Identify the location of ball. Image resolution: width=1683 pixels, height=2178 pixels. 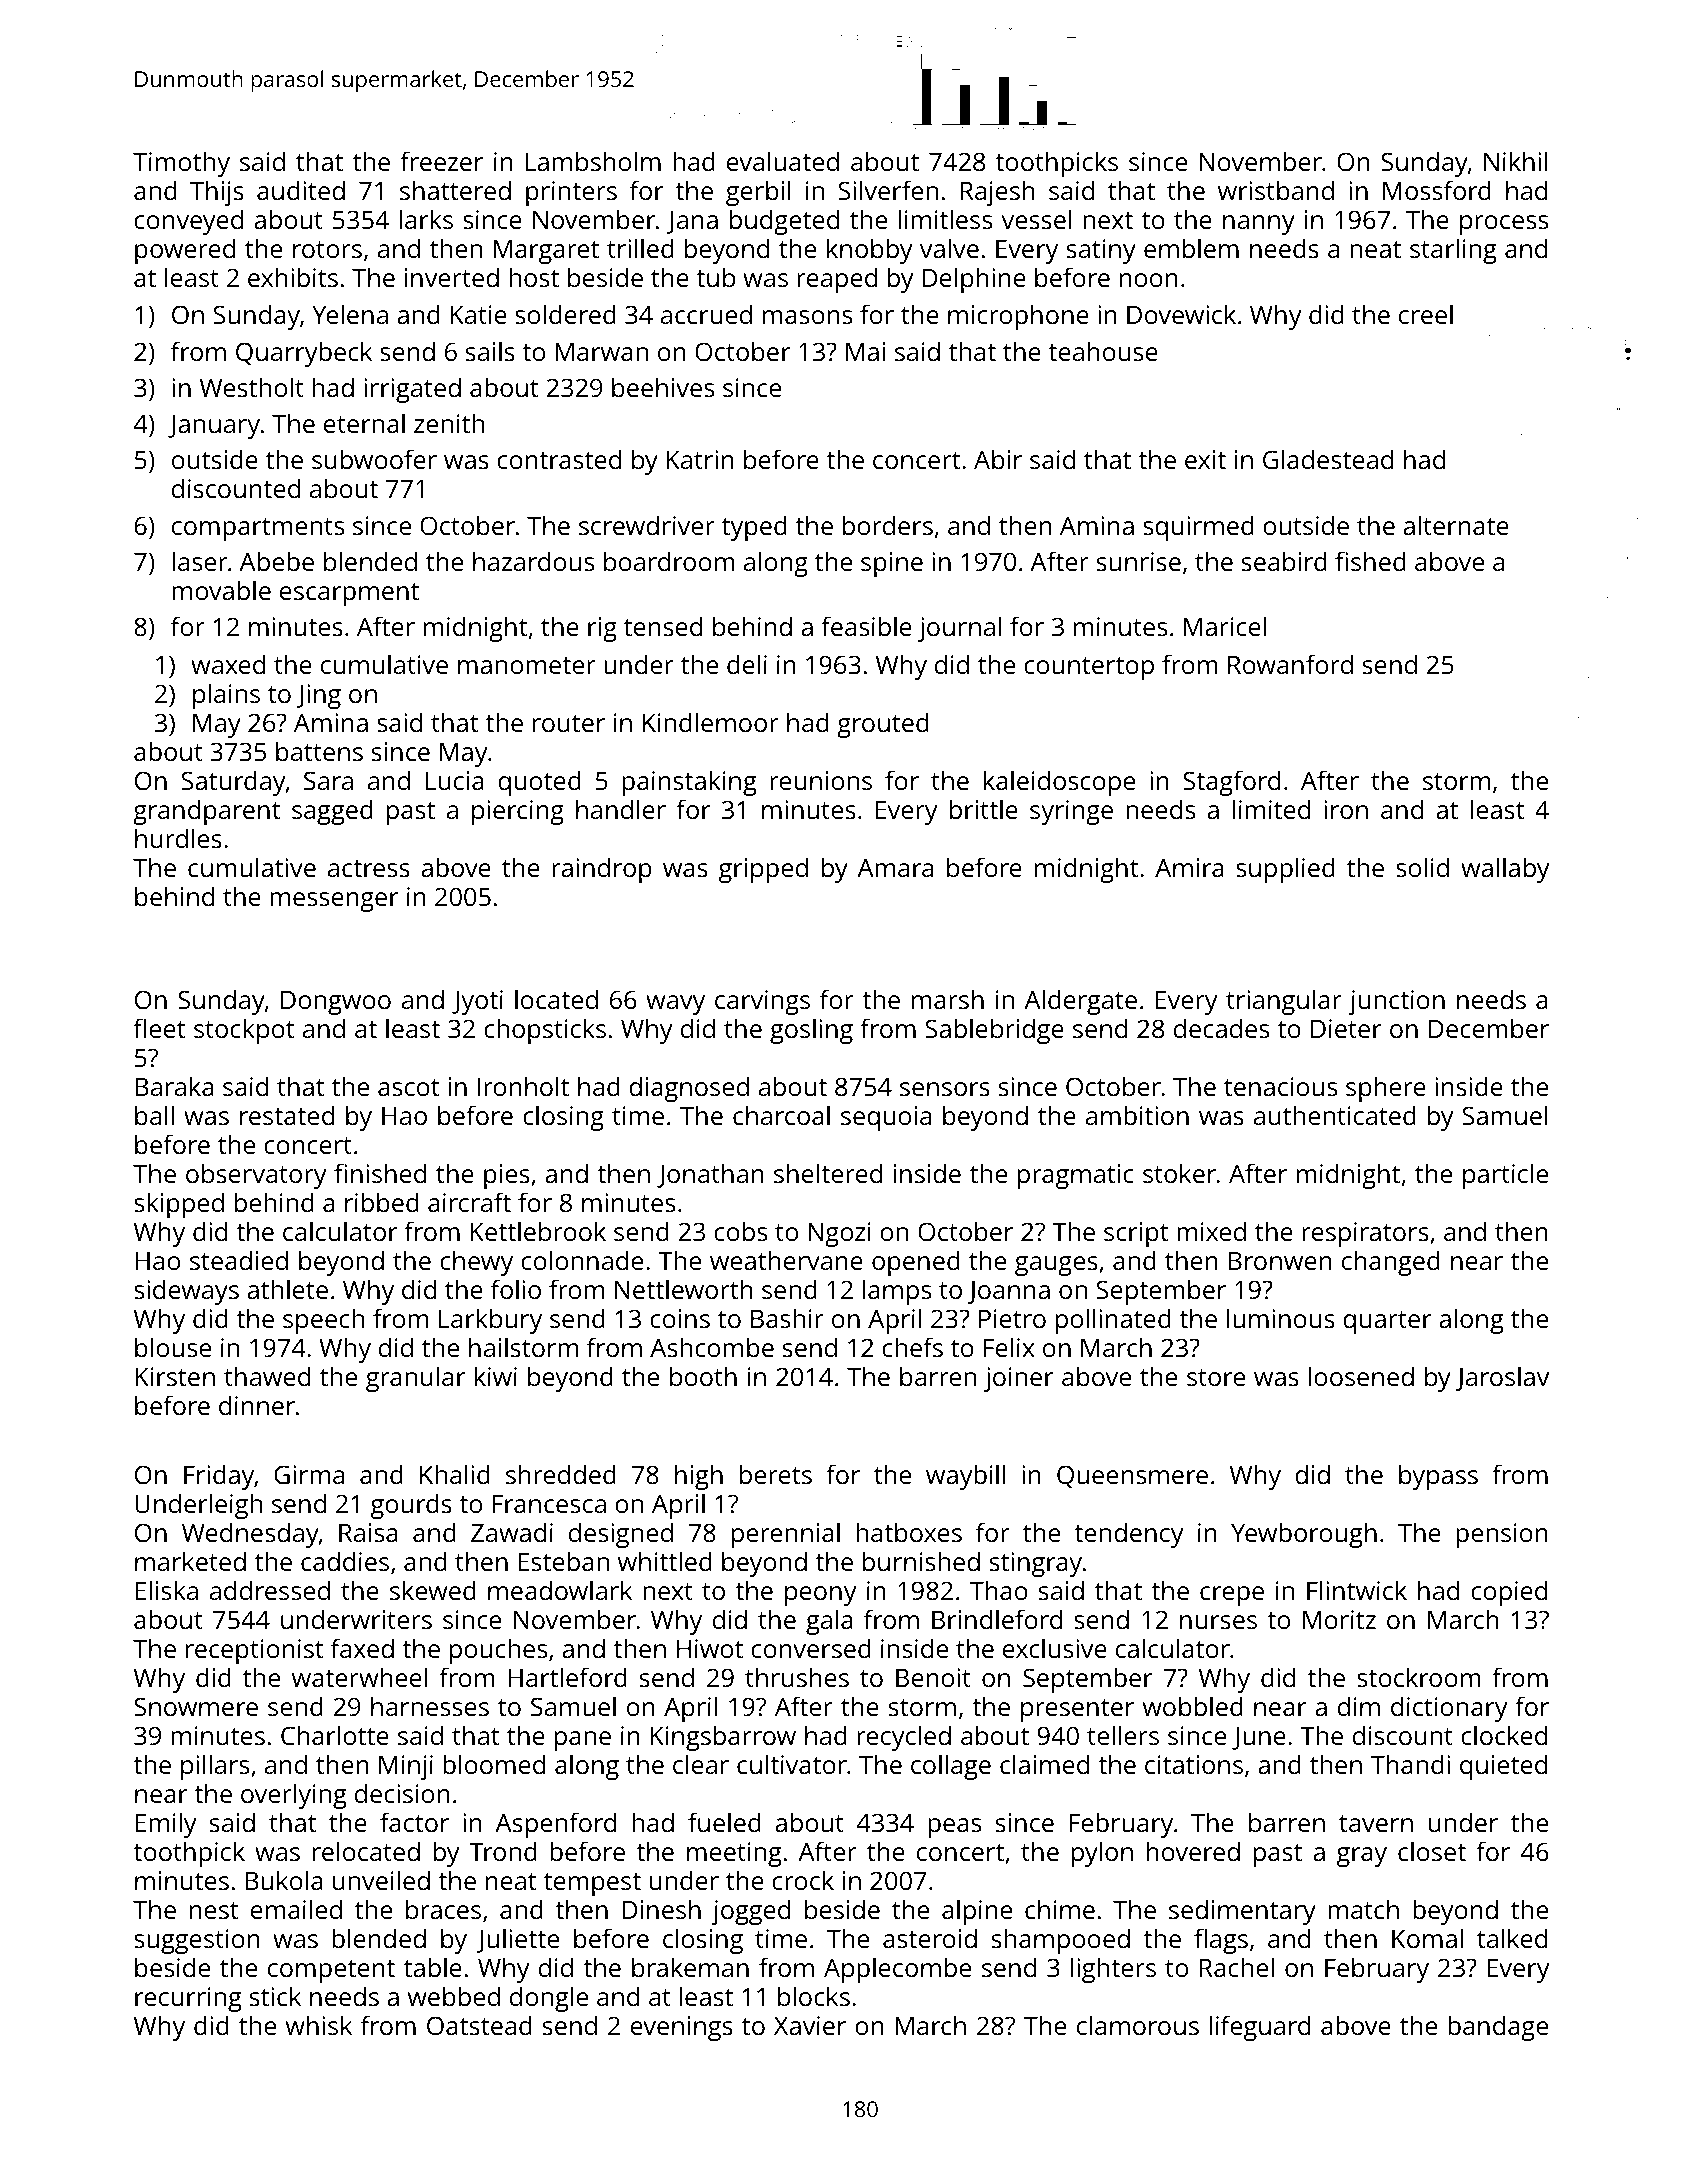
(154, 1115).
